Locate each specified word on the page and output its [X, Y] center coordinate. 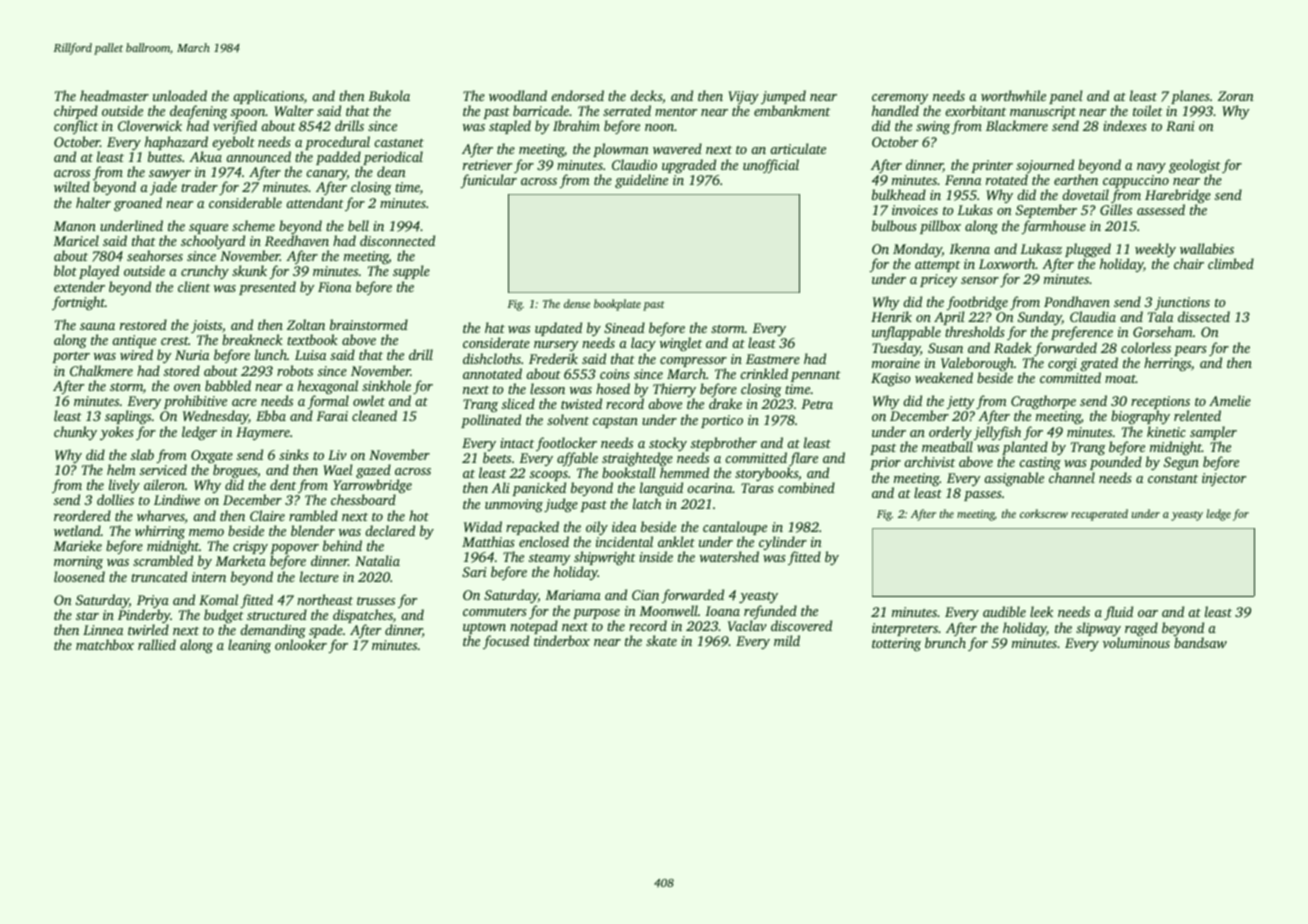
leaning [249, 646]
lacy [643, 344]
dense [577, 303]
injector [1224, 479]
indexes [1125, 125]
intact [517, 443]
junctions [1182, 303]
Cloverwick [150, 125]
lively [124, 487]
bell [358, 225]
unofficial [771, 166]
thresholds [975, 332]
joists [206, 326]
